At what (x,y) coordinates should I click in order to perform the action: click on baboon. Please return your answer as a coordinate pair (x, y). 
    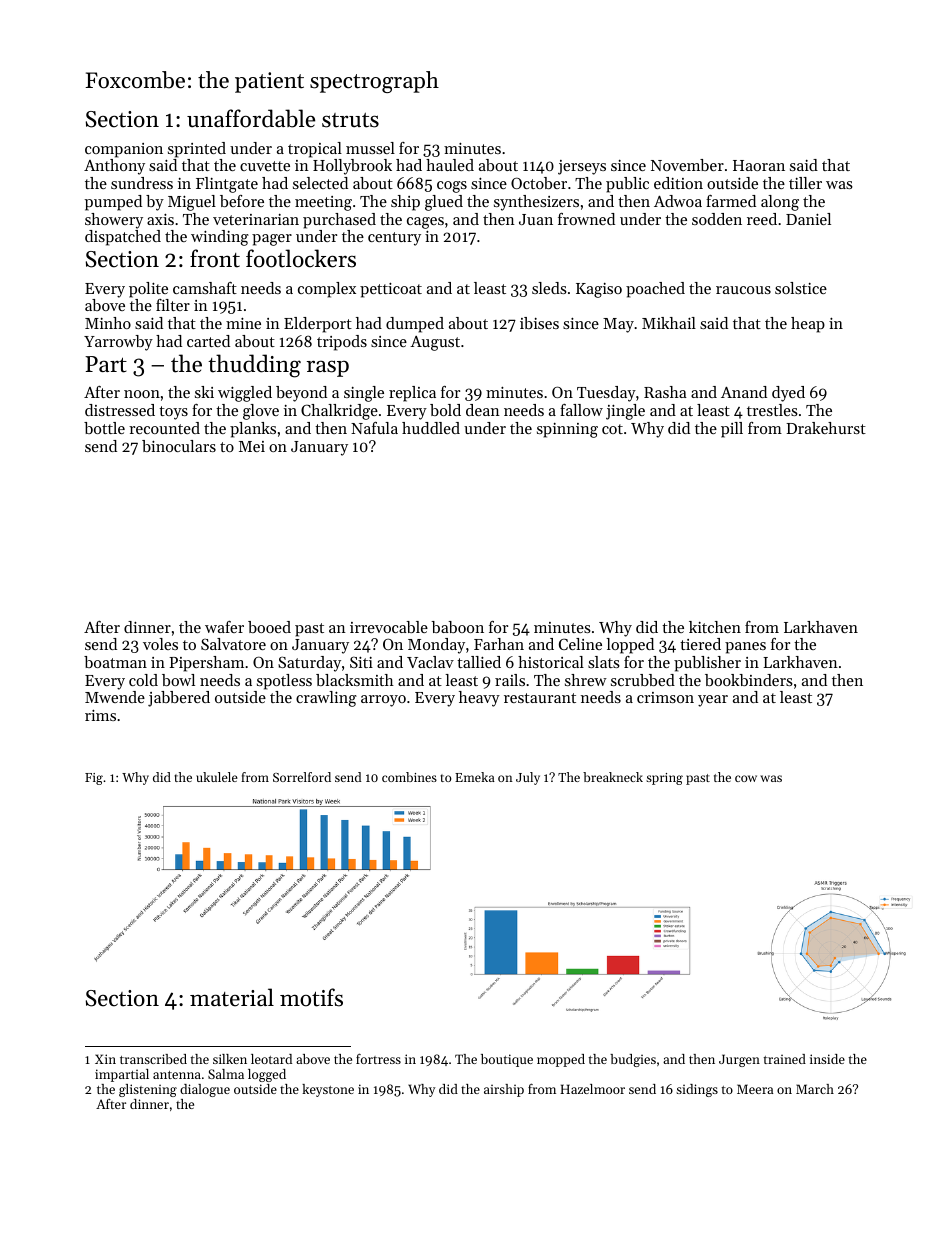
    Looking at the image, I should click on (457, 627).
